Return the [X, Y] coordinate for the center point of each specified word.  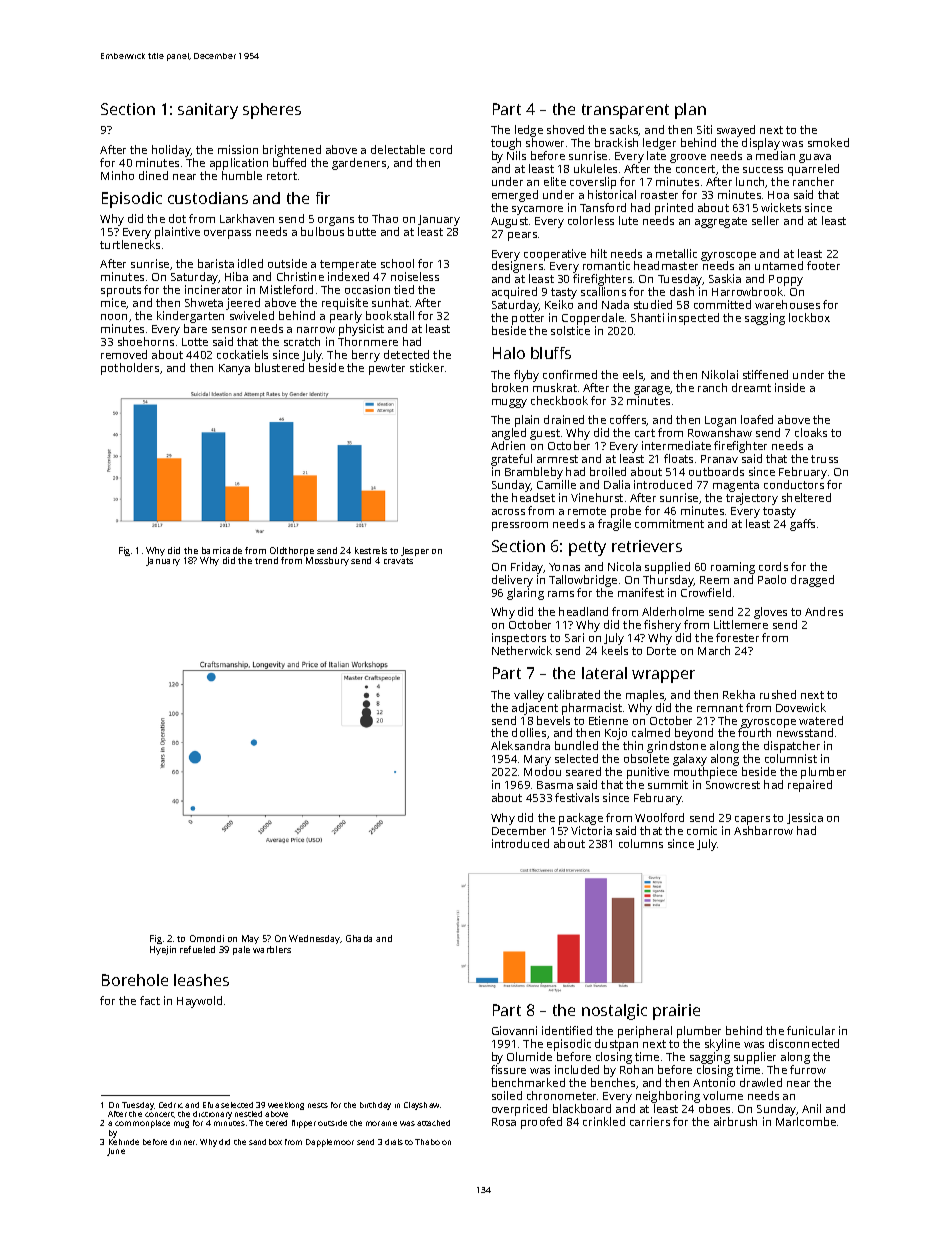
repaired [810, 786]
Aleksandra [520, 745]
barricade [222, 550]
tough [506, 144]
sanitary [208, 111]
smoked [828, 142]
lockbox [809, 317]
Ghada [359, 938]
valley [529, 696]
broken [510, 387]
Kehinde [124, 1142]
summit [668, 784]
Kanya [234, 369]
